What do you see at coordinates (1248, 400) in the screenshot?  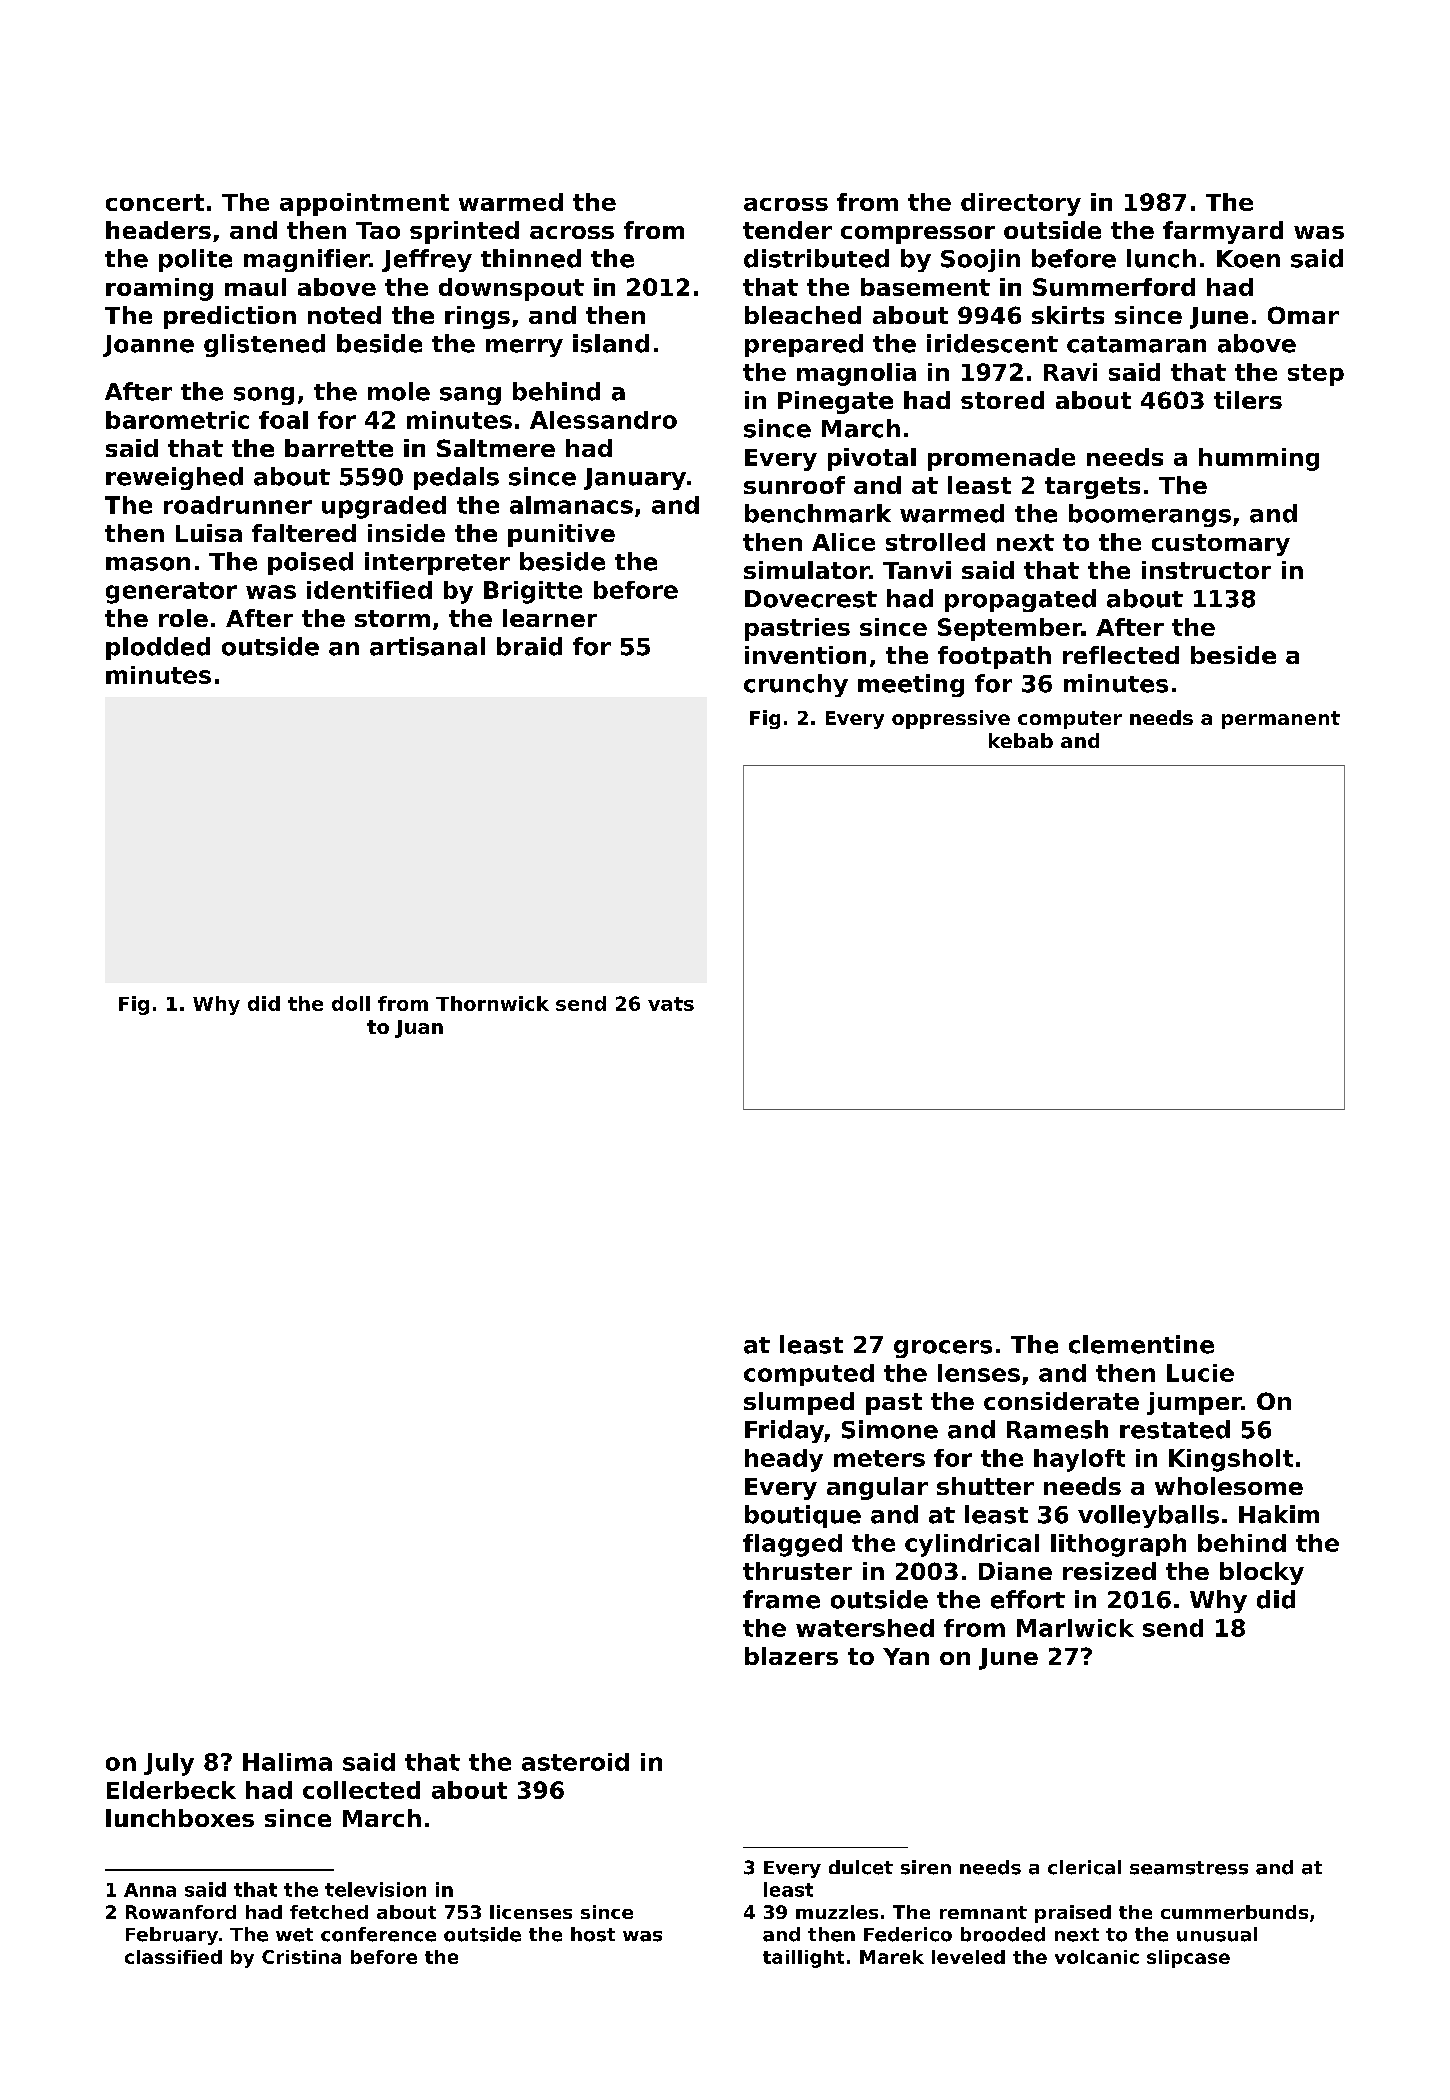 I see `tilers` at bounding box center [1248, 400].
